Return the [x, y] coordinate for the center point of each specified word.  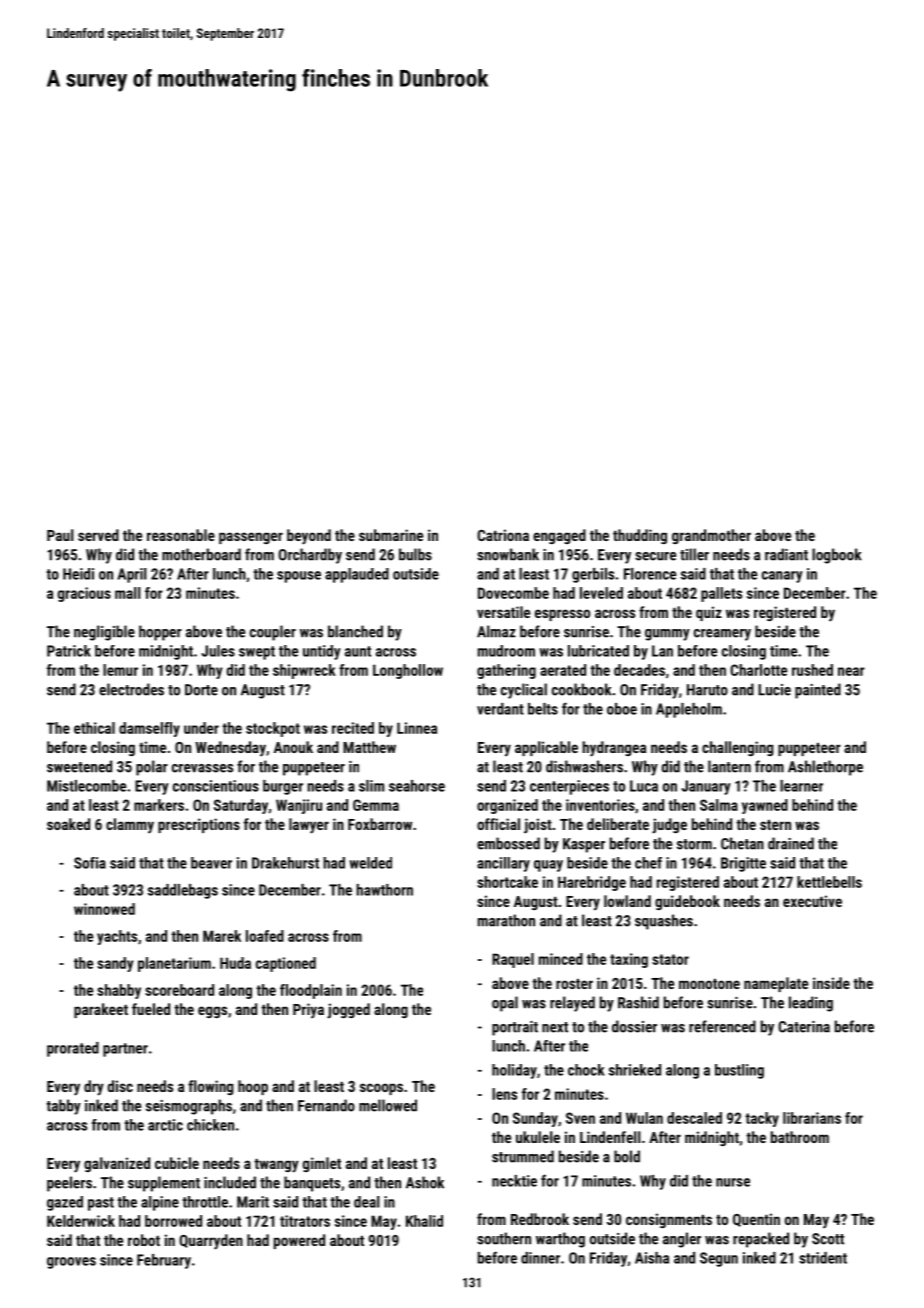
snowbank [508, 554]
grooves [71, 1263]
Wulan [644, 1118]
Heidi [78, 574]
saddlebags [183, 891]
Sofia [90, 863]
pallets [721, 594]
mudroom [506, 651]
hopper [160, 633]
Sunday [535, 1119]
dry [94, 1088]
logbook [837, 556]
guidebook [687, 902]
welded [370, 863]
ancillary [503, 864]
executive [812, 901]
